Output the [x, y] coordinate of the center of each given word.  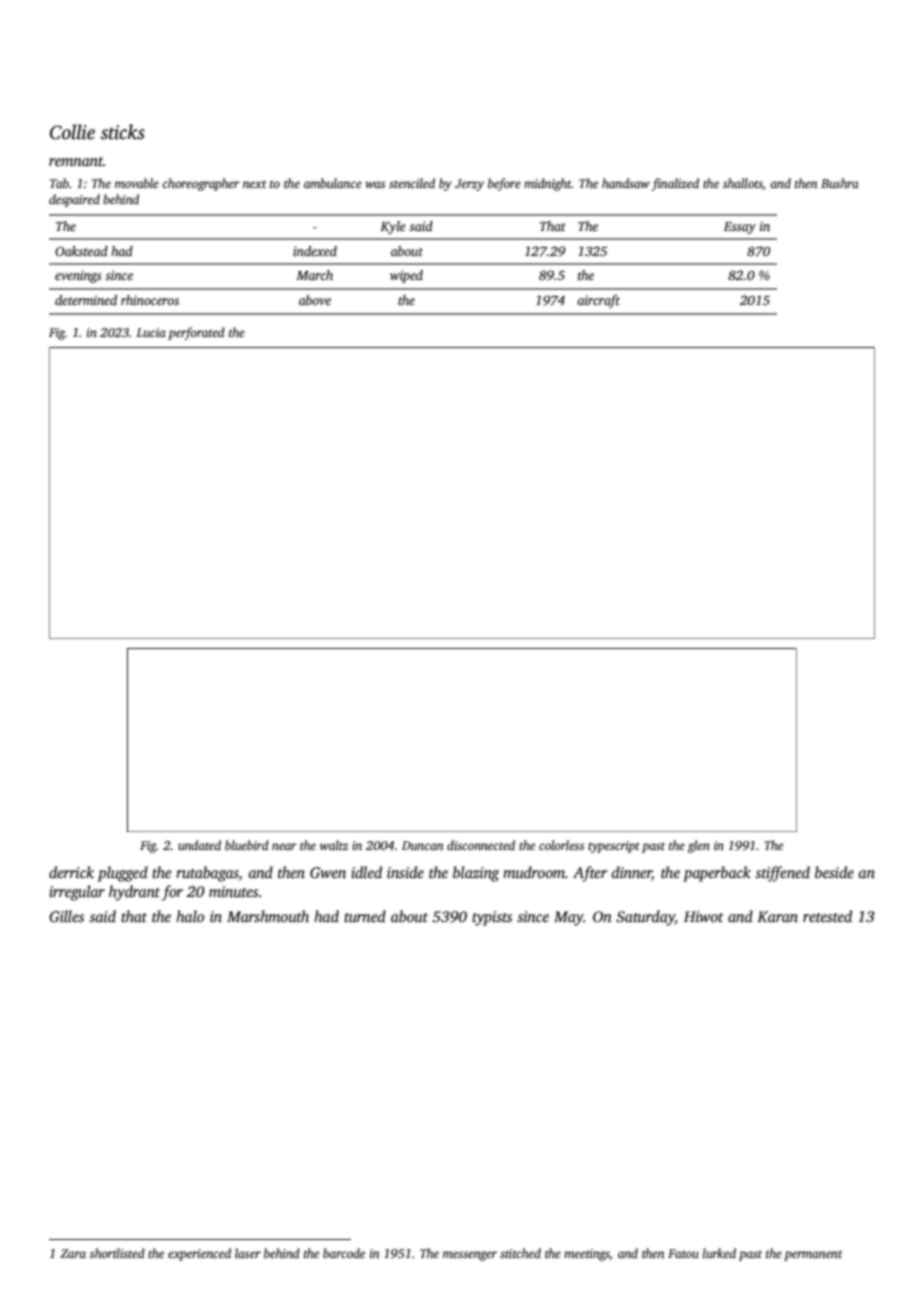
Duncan [422, 845]
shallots [743, 183]
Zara [73, 1253]
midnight [548, 184]
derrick [71, 872]
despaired [74, 200]
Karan [777, 916]
